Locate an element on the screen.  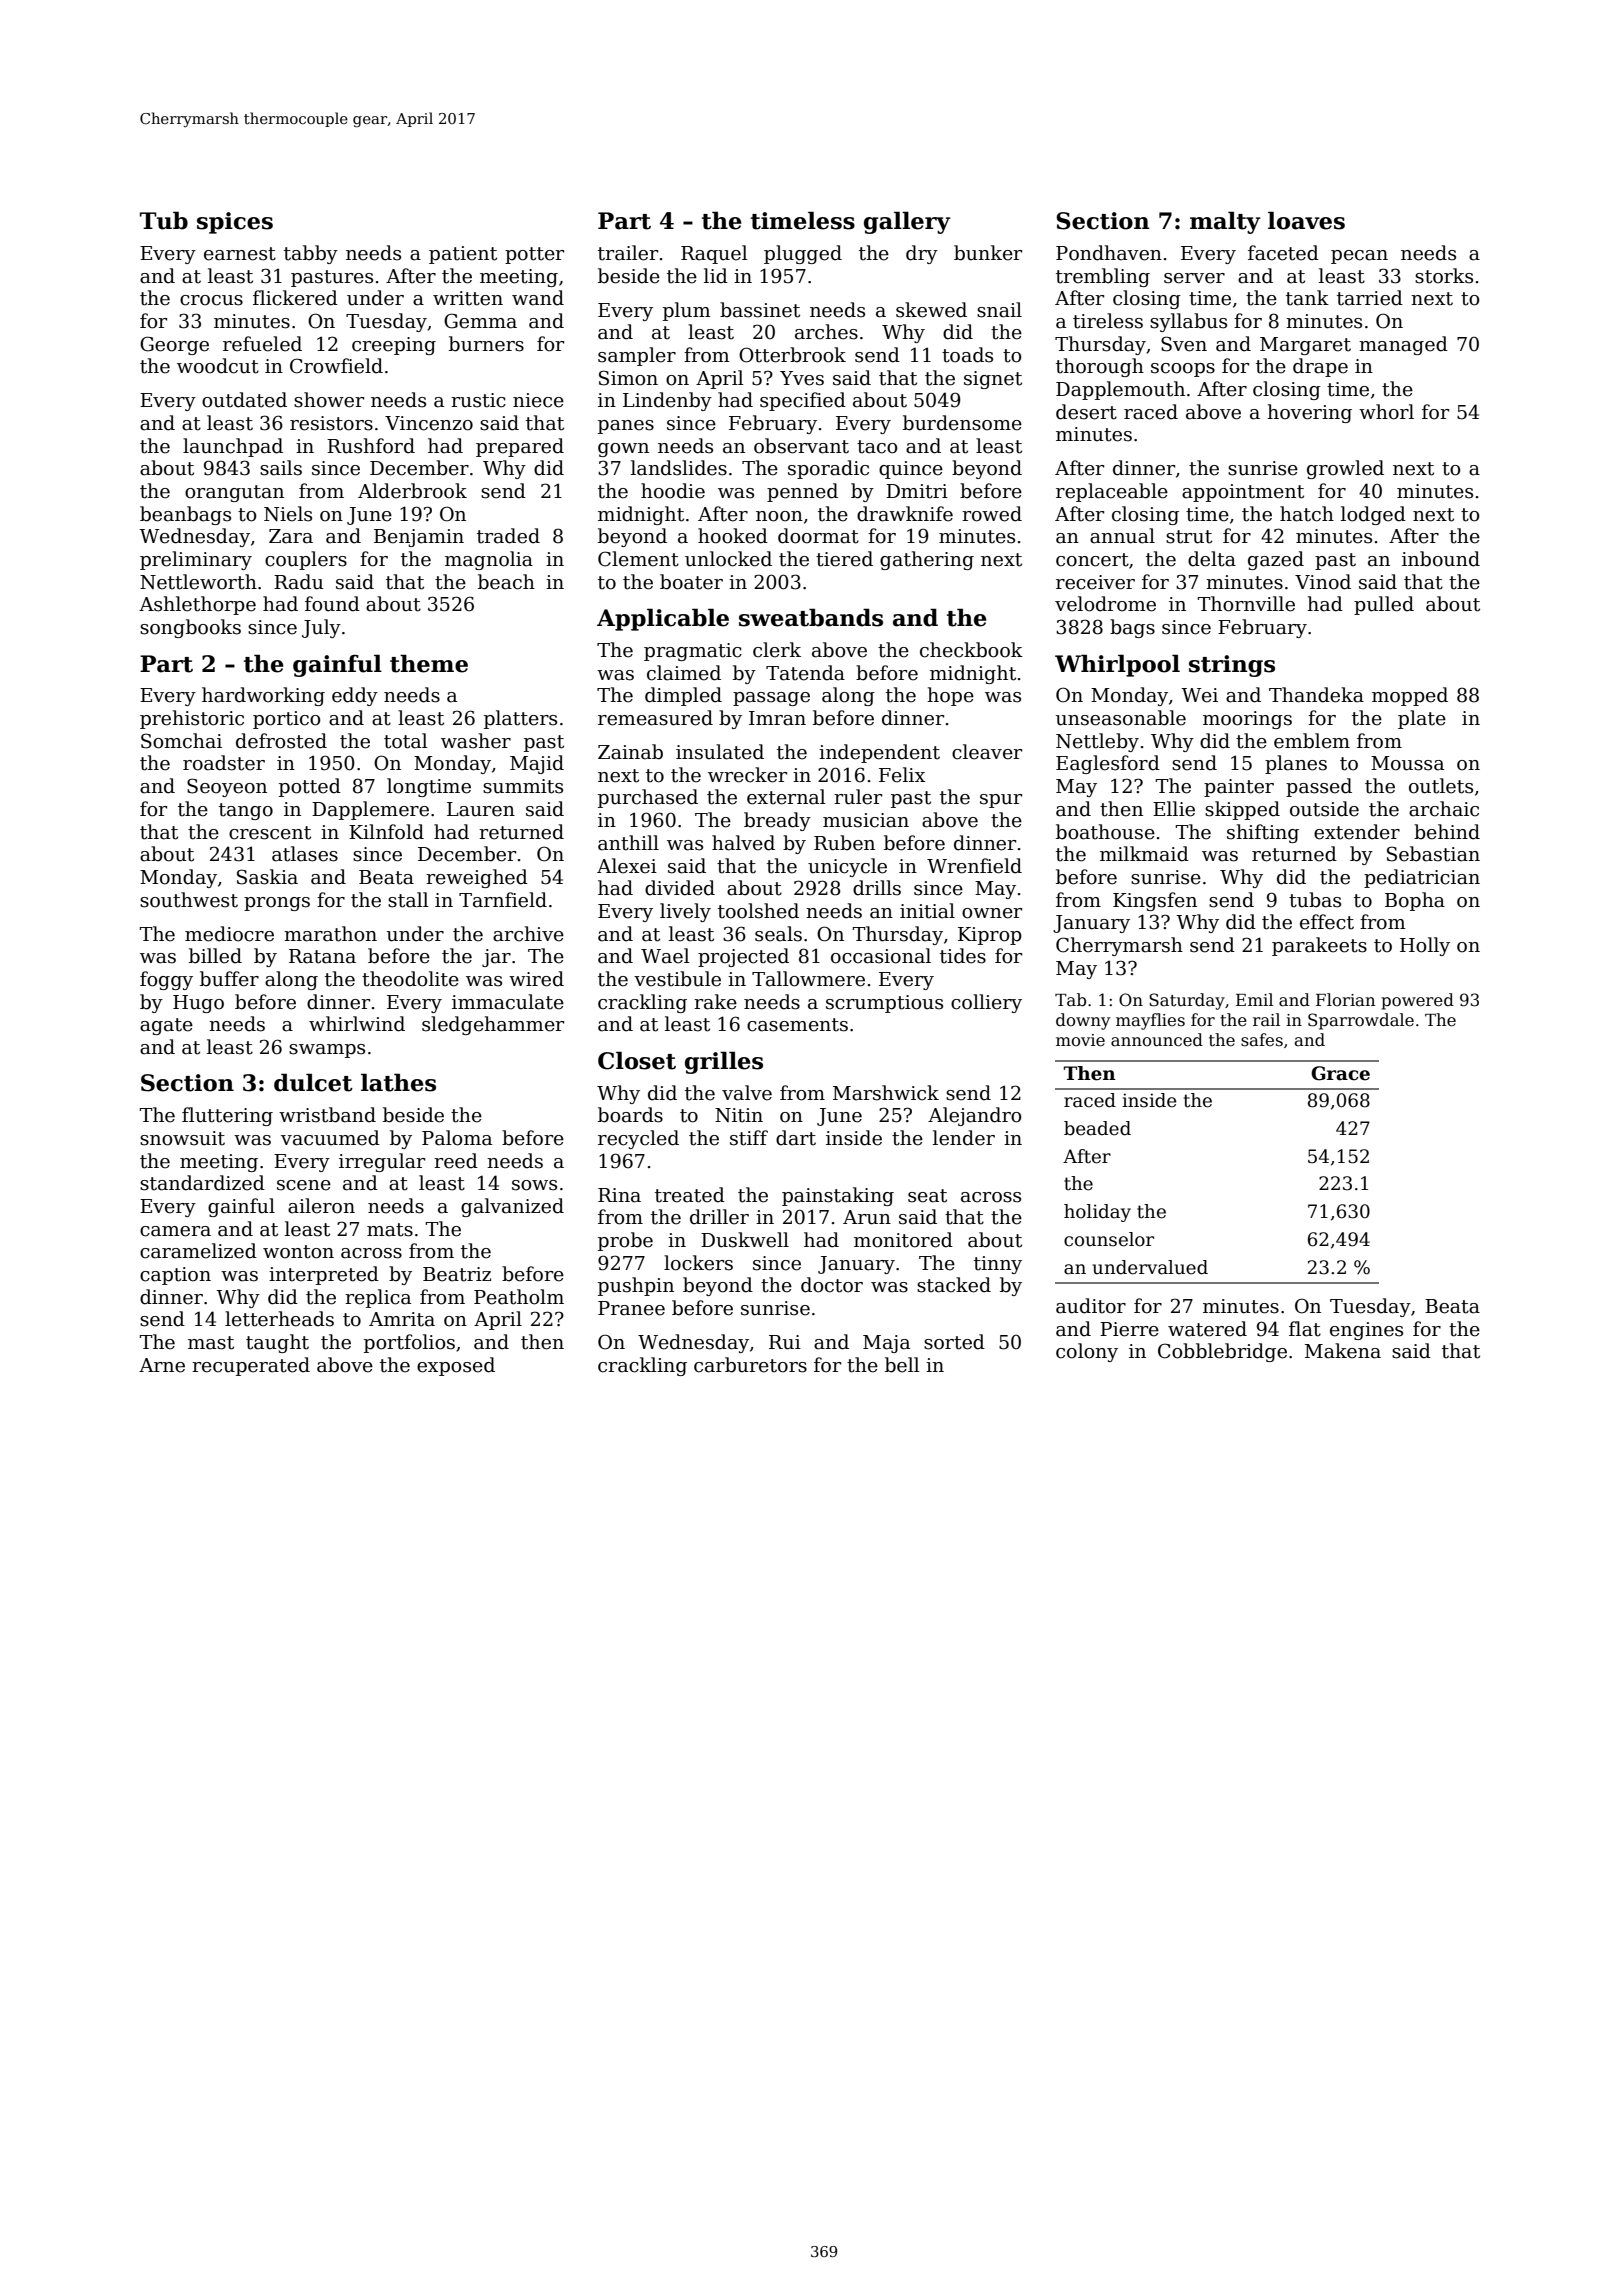
doctor is located at coordinates (832, 1285).
